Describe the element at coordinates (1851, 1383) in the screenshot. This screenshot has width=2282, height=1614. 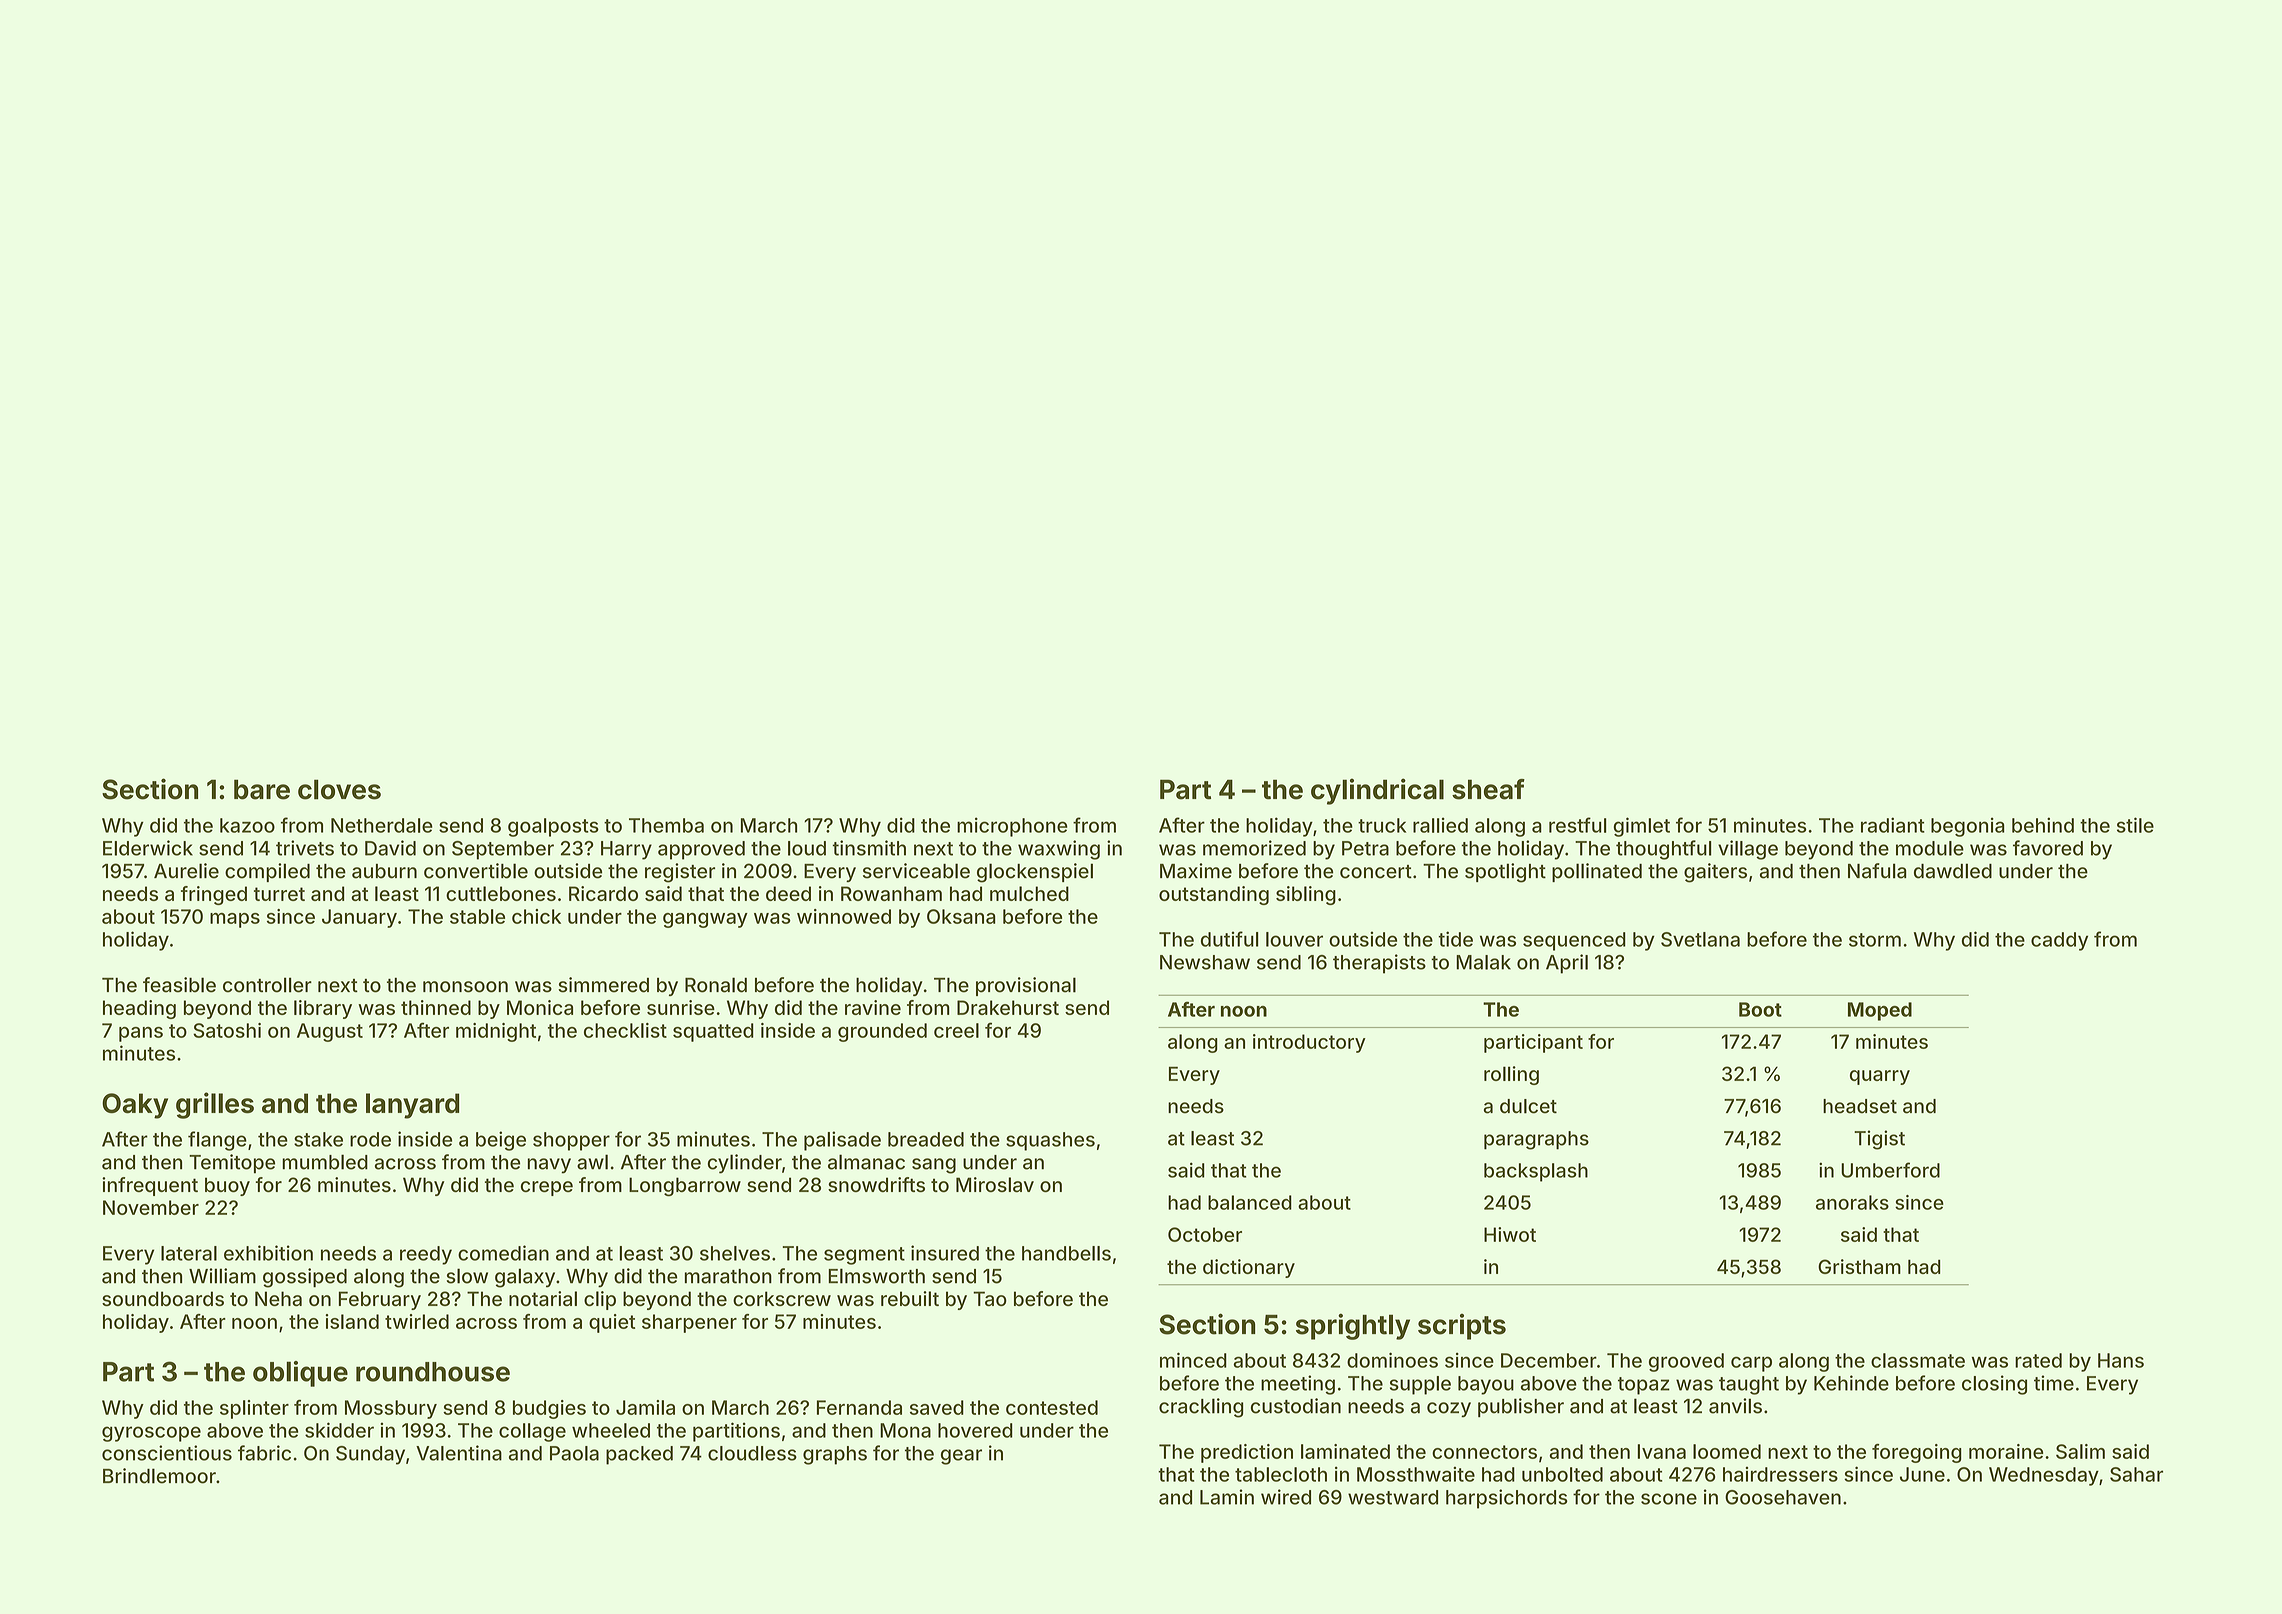
I see `Kehinde` at that location.
